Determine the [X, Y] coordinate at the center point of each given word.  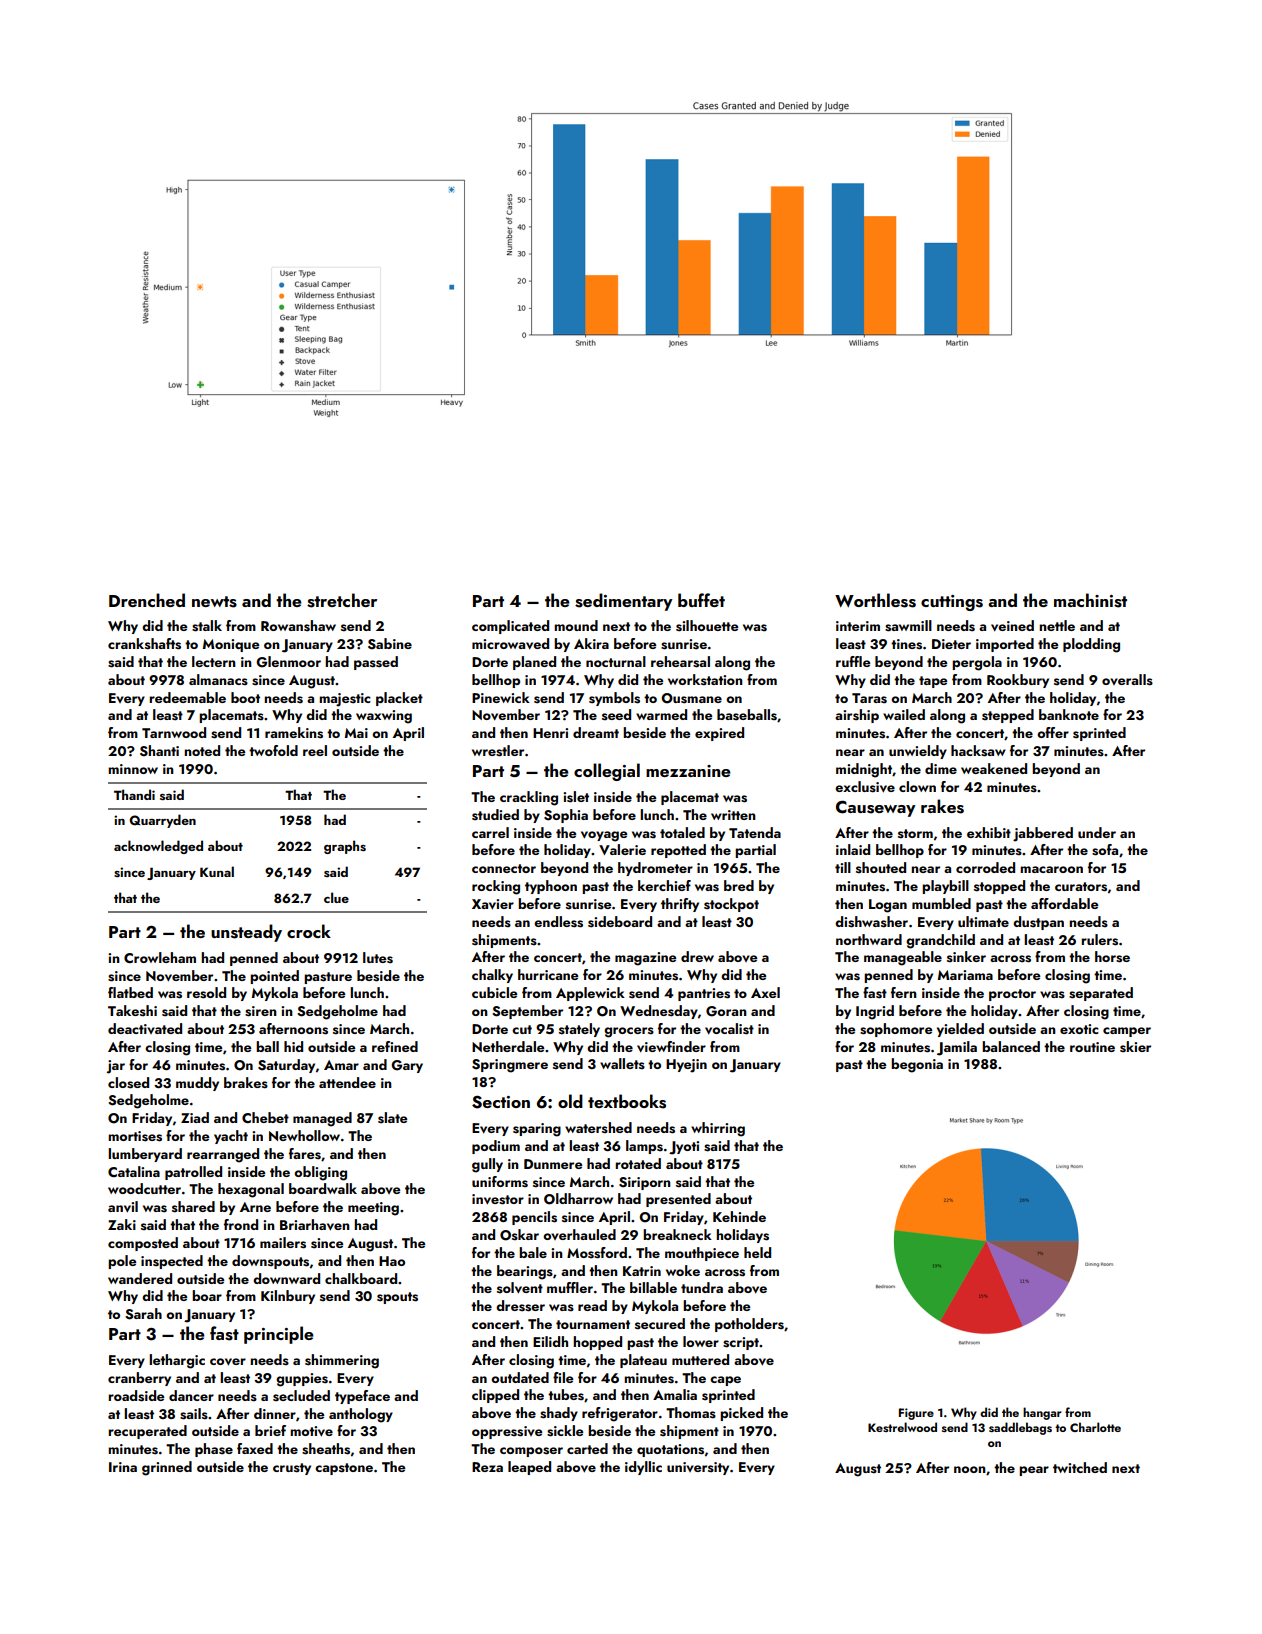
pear [1034, 1471]
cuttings [952, 603]
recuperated [147, 1432]
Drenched [147, 600]
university [698, 1468]
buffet [701, 600]
